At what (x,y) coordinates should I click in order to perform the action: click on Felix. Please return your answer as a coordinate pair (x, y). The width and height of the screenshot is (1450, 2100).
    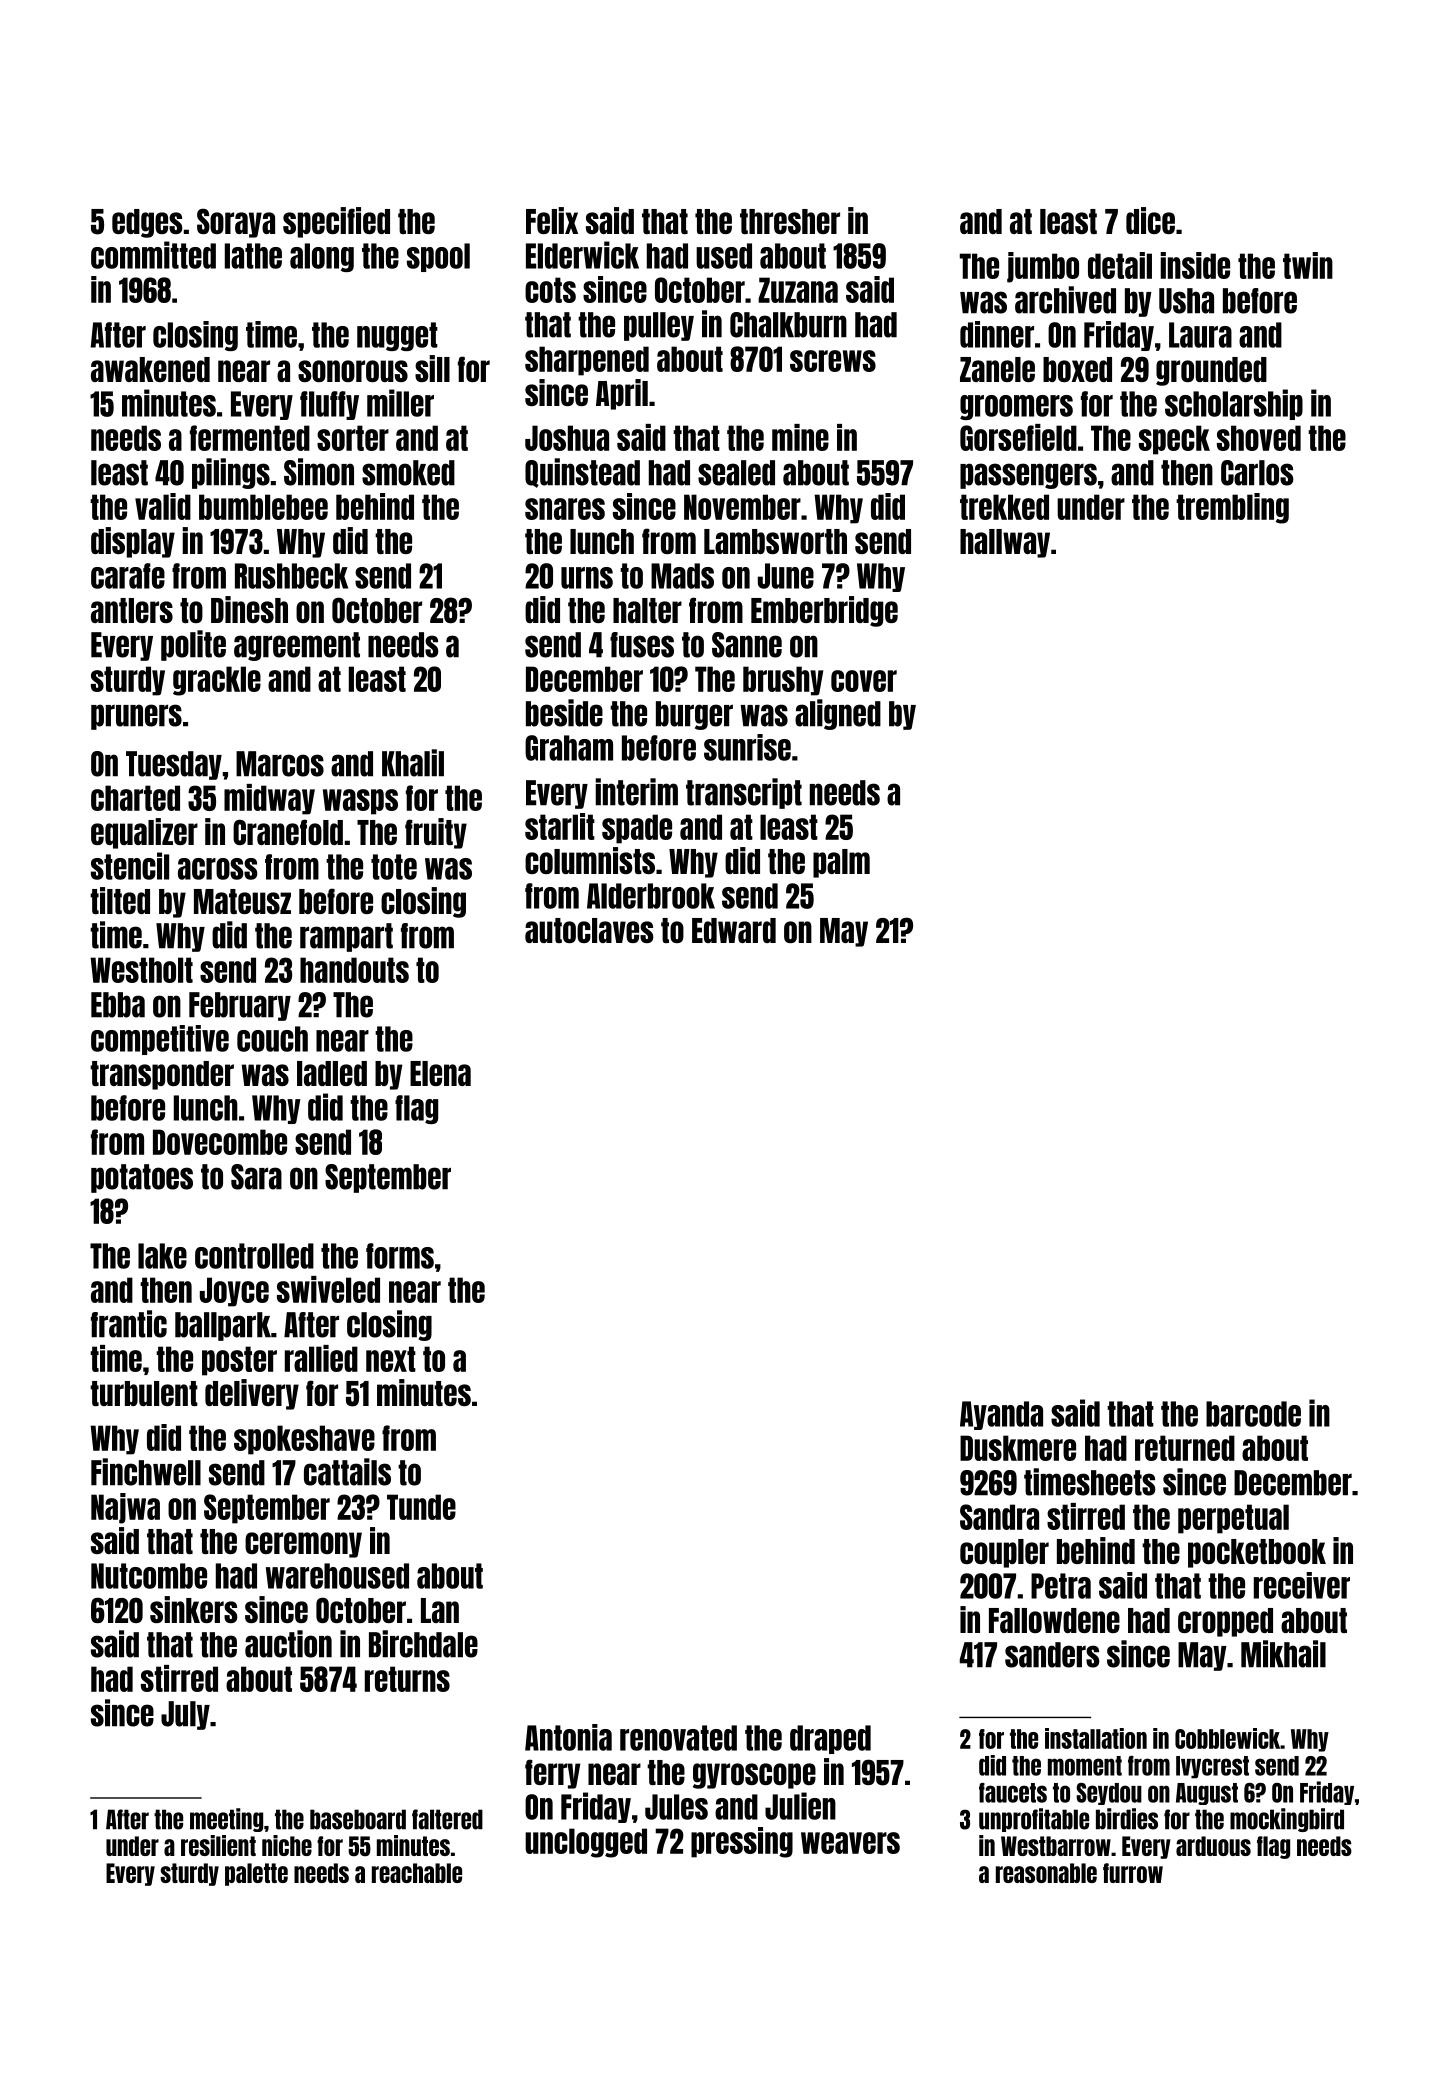
    Looking at the image, I should click on (552, 220).
